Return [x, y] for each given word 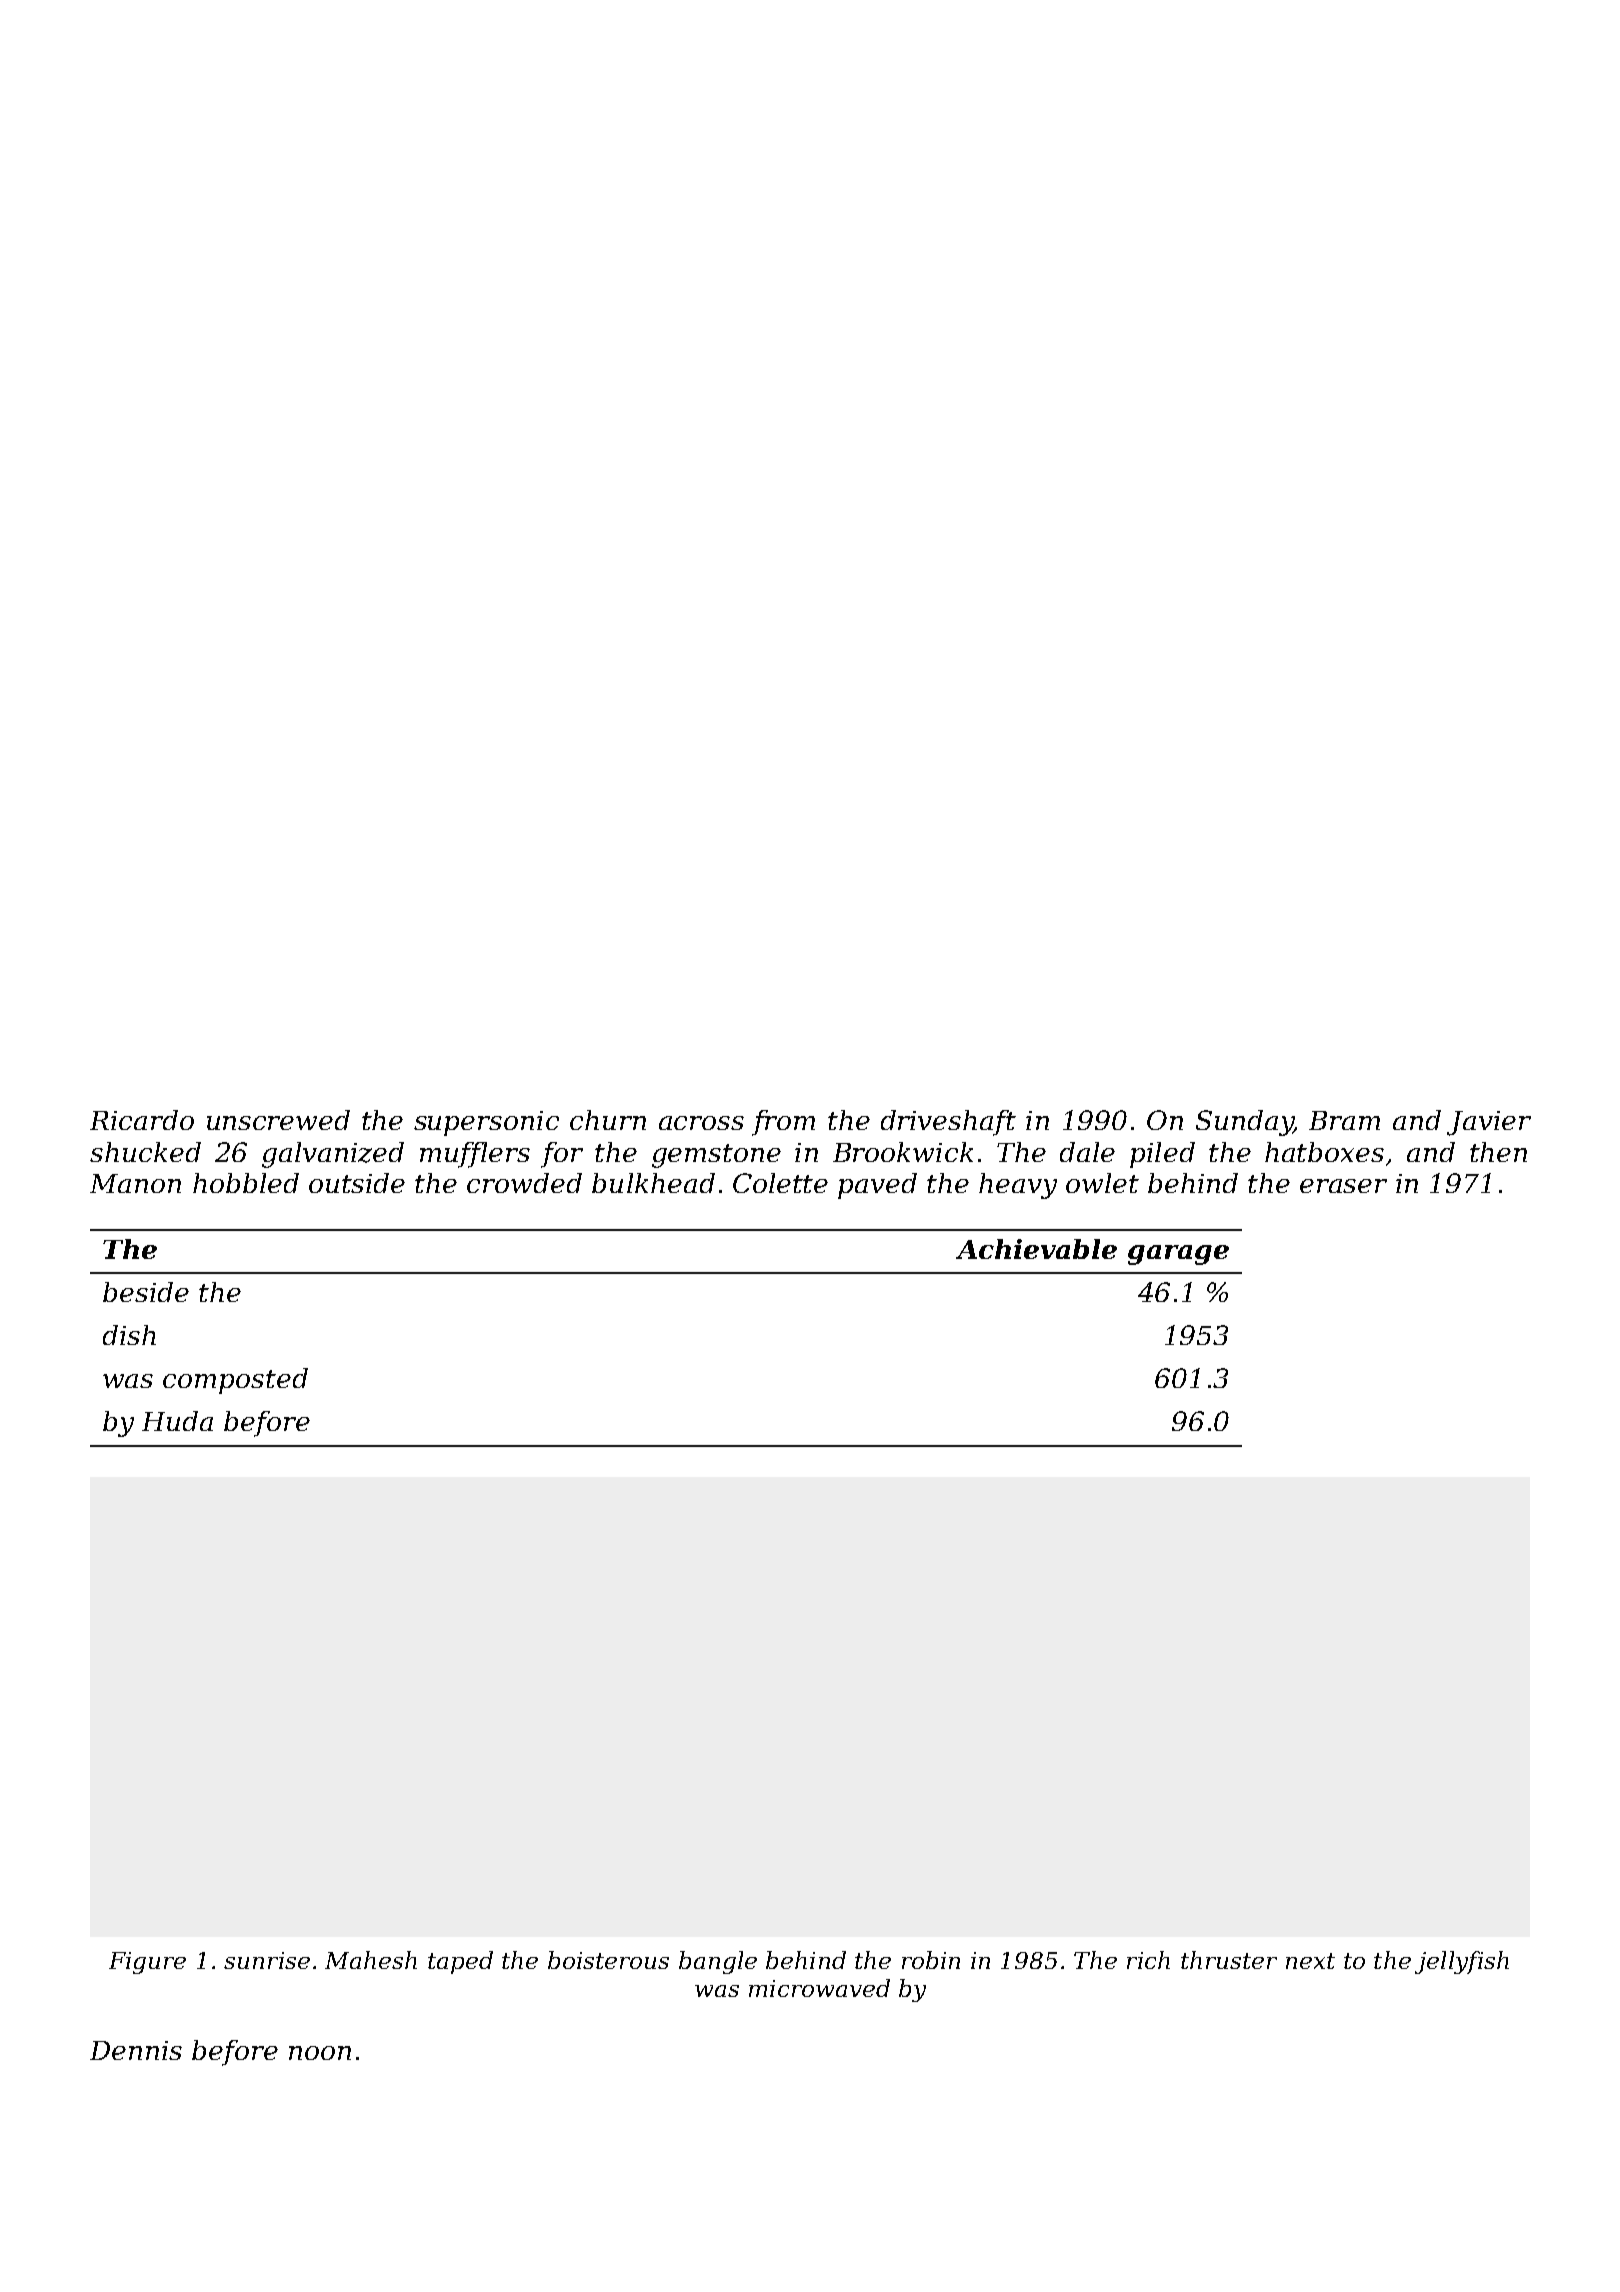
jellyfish [1462, 1962]
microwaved [819, 1988]
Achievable [1036, 1249]
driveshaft [948, 1123]
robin [931, 1960]
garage [1178, 1255]
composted [235, 1381]
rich [1148, 1960]
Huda [177, 1421]
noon [320, 2053]
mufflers [475, 1155]
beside [146, 1292]
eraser [1343, 1186]
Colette [780, 1183]
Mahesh [371, 1960]
